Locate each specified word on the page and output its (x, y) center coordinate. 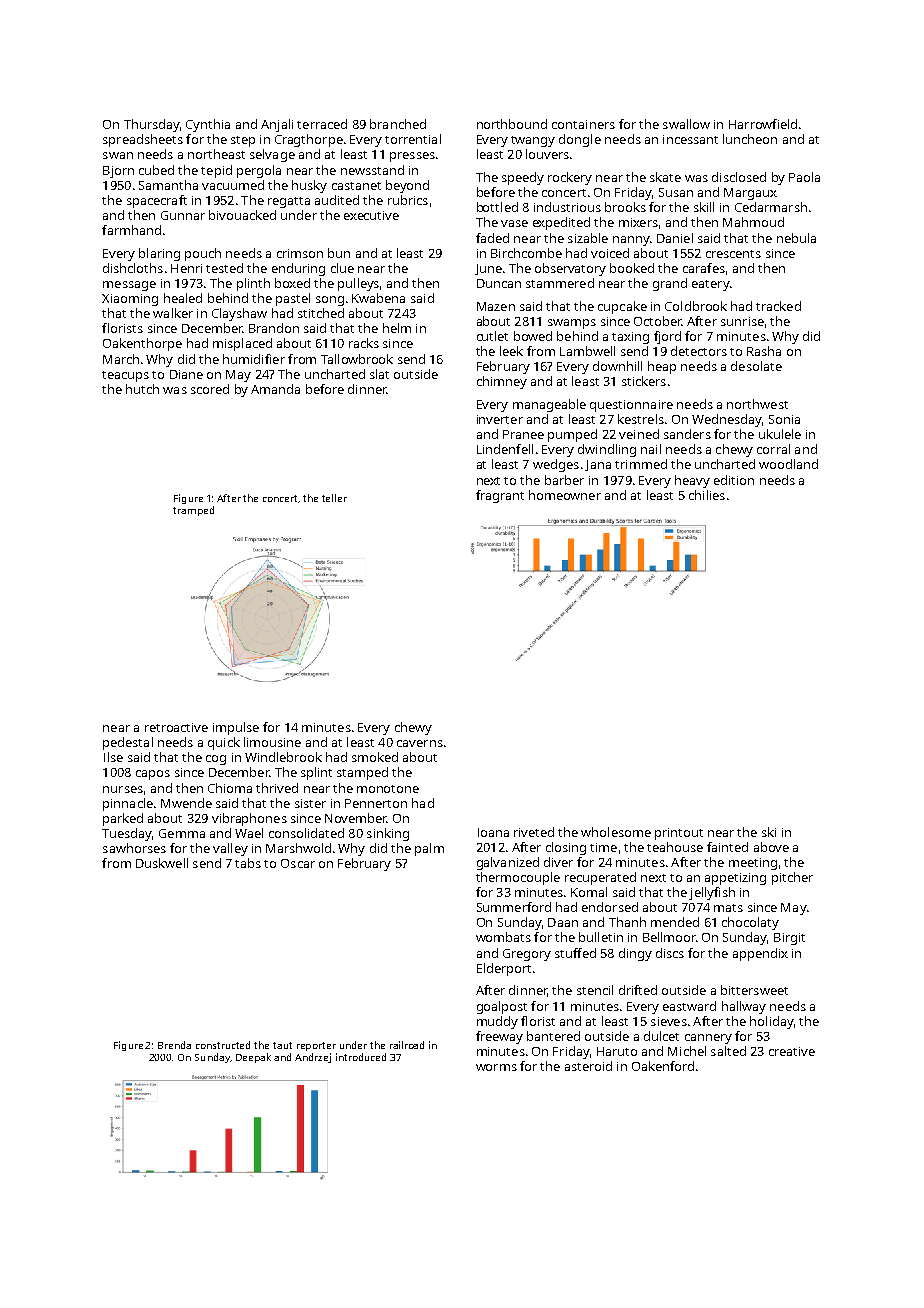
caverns (420, 743)
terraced (322, 124)
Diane (186, 374)
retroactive (176, 727)
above (771, 847)
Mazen (496, 306)
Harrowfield (763, 124)
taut (282, 1045)
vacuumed (233, 185)
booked (632, 268)
